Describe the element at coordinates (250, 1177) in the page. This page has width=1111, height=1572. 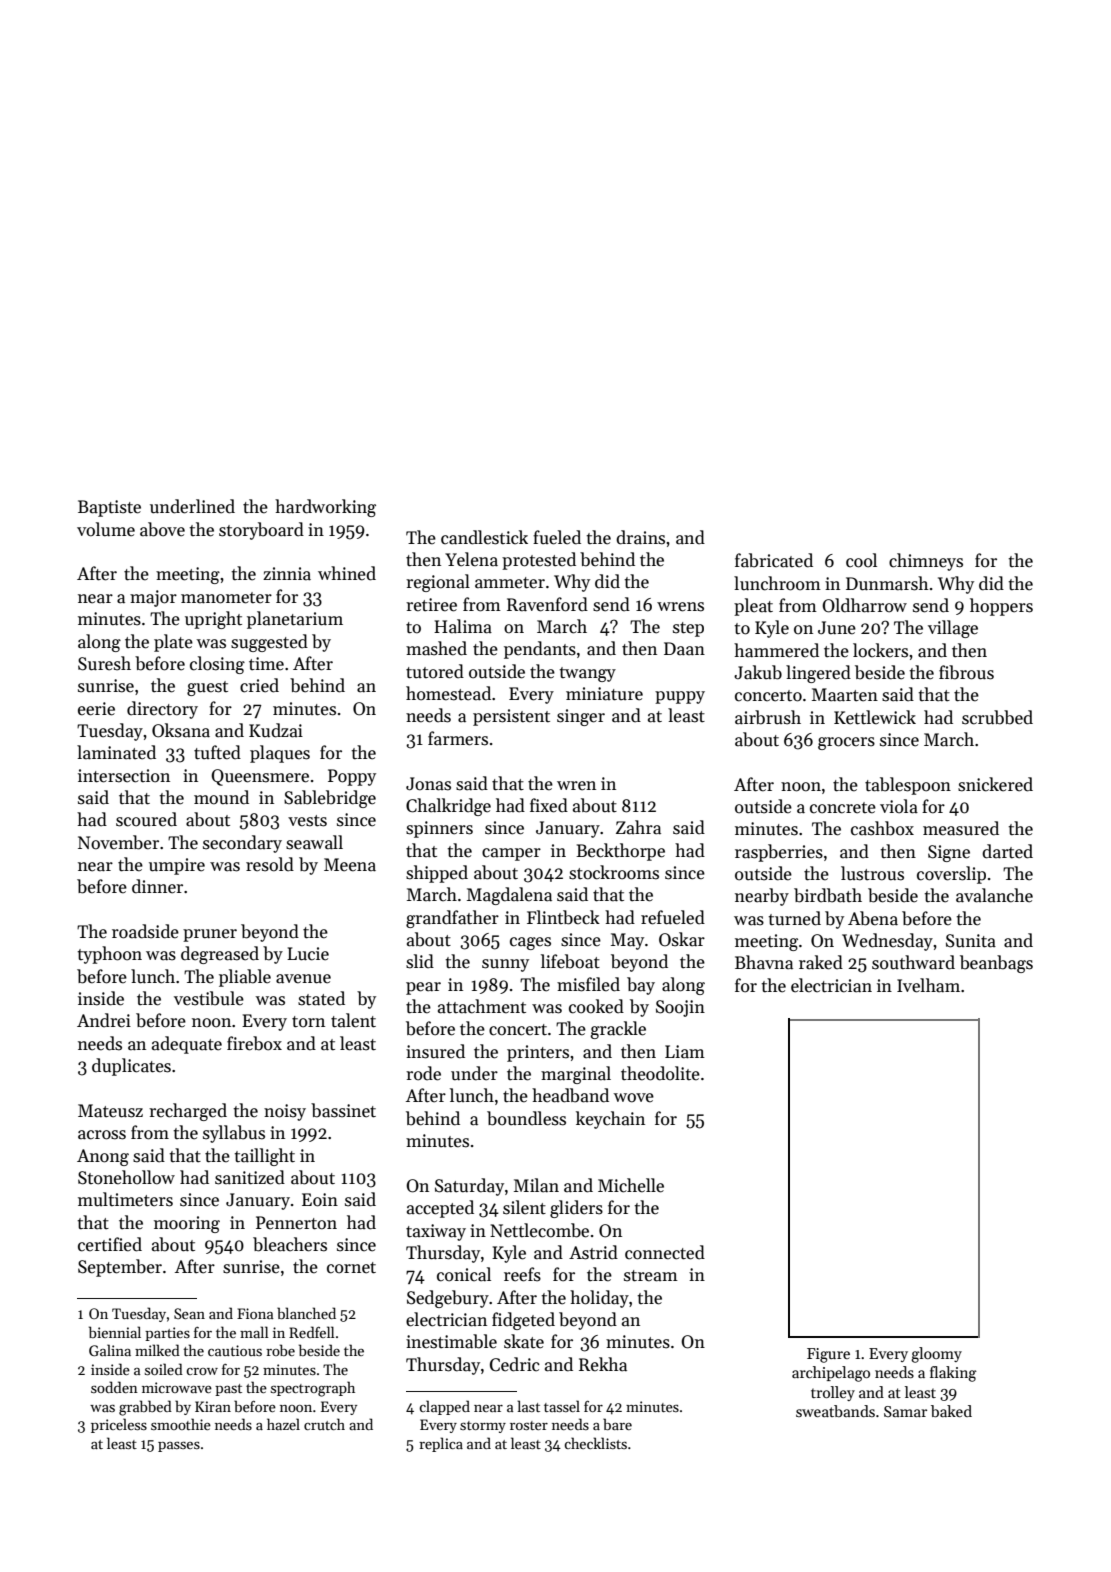
I see `sanitized` at that location.
